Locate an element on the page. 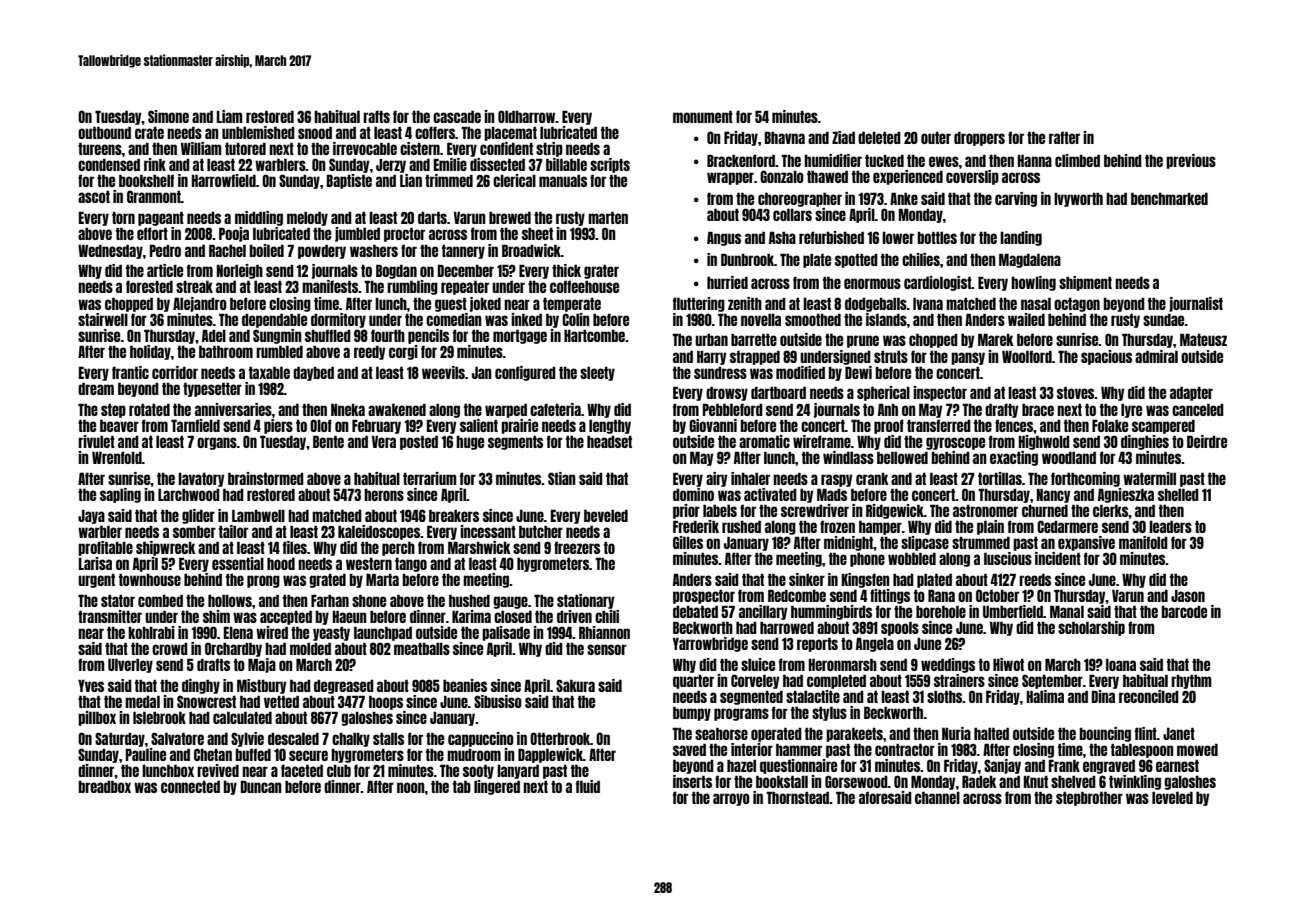  droppers is located at coordinates (979, 139).
